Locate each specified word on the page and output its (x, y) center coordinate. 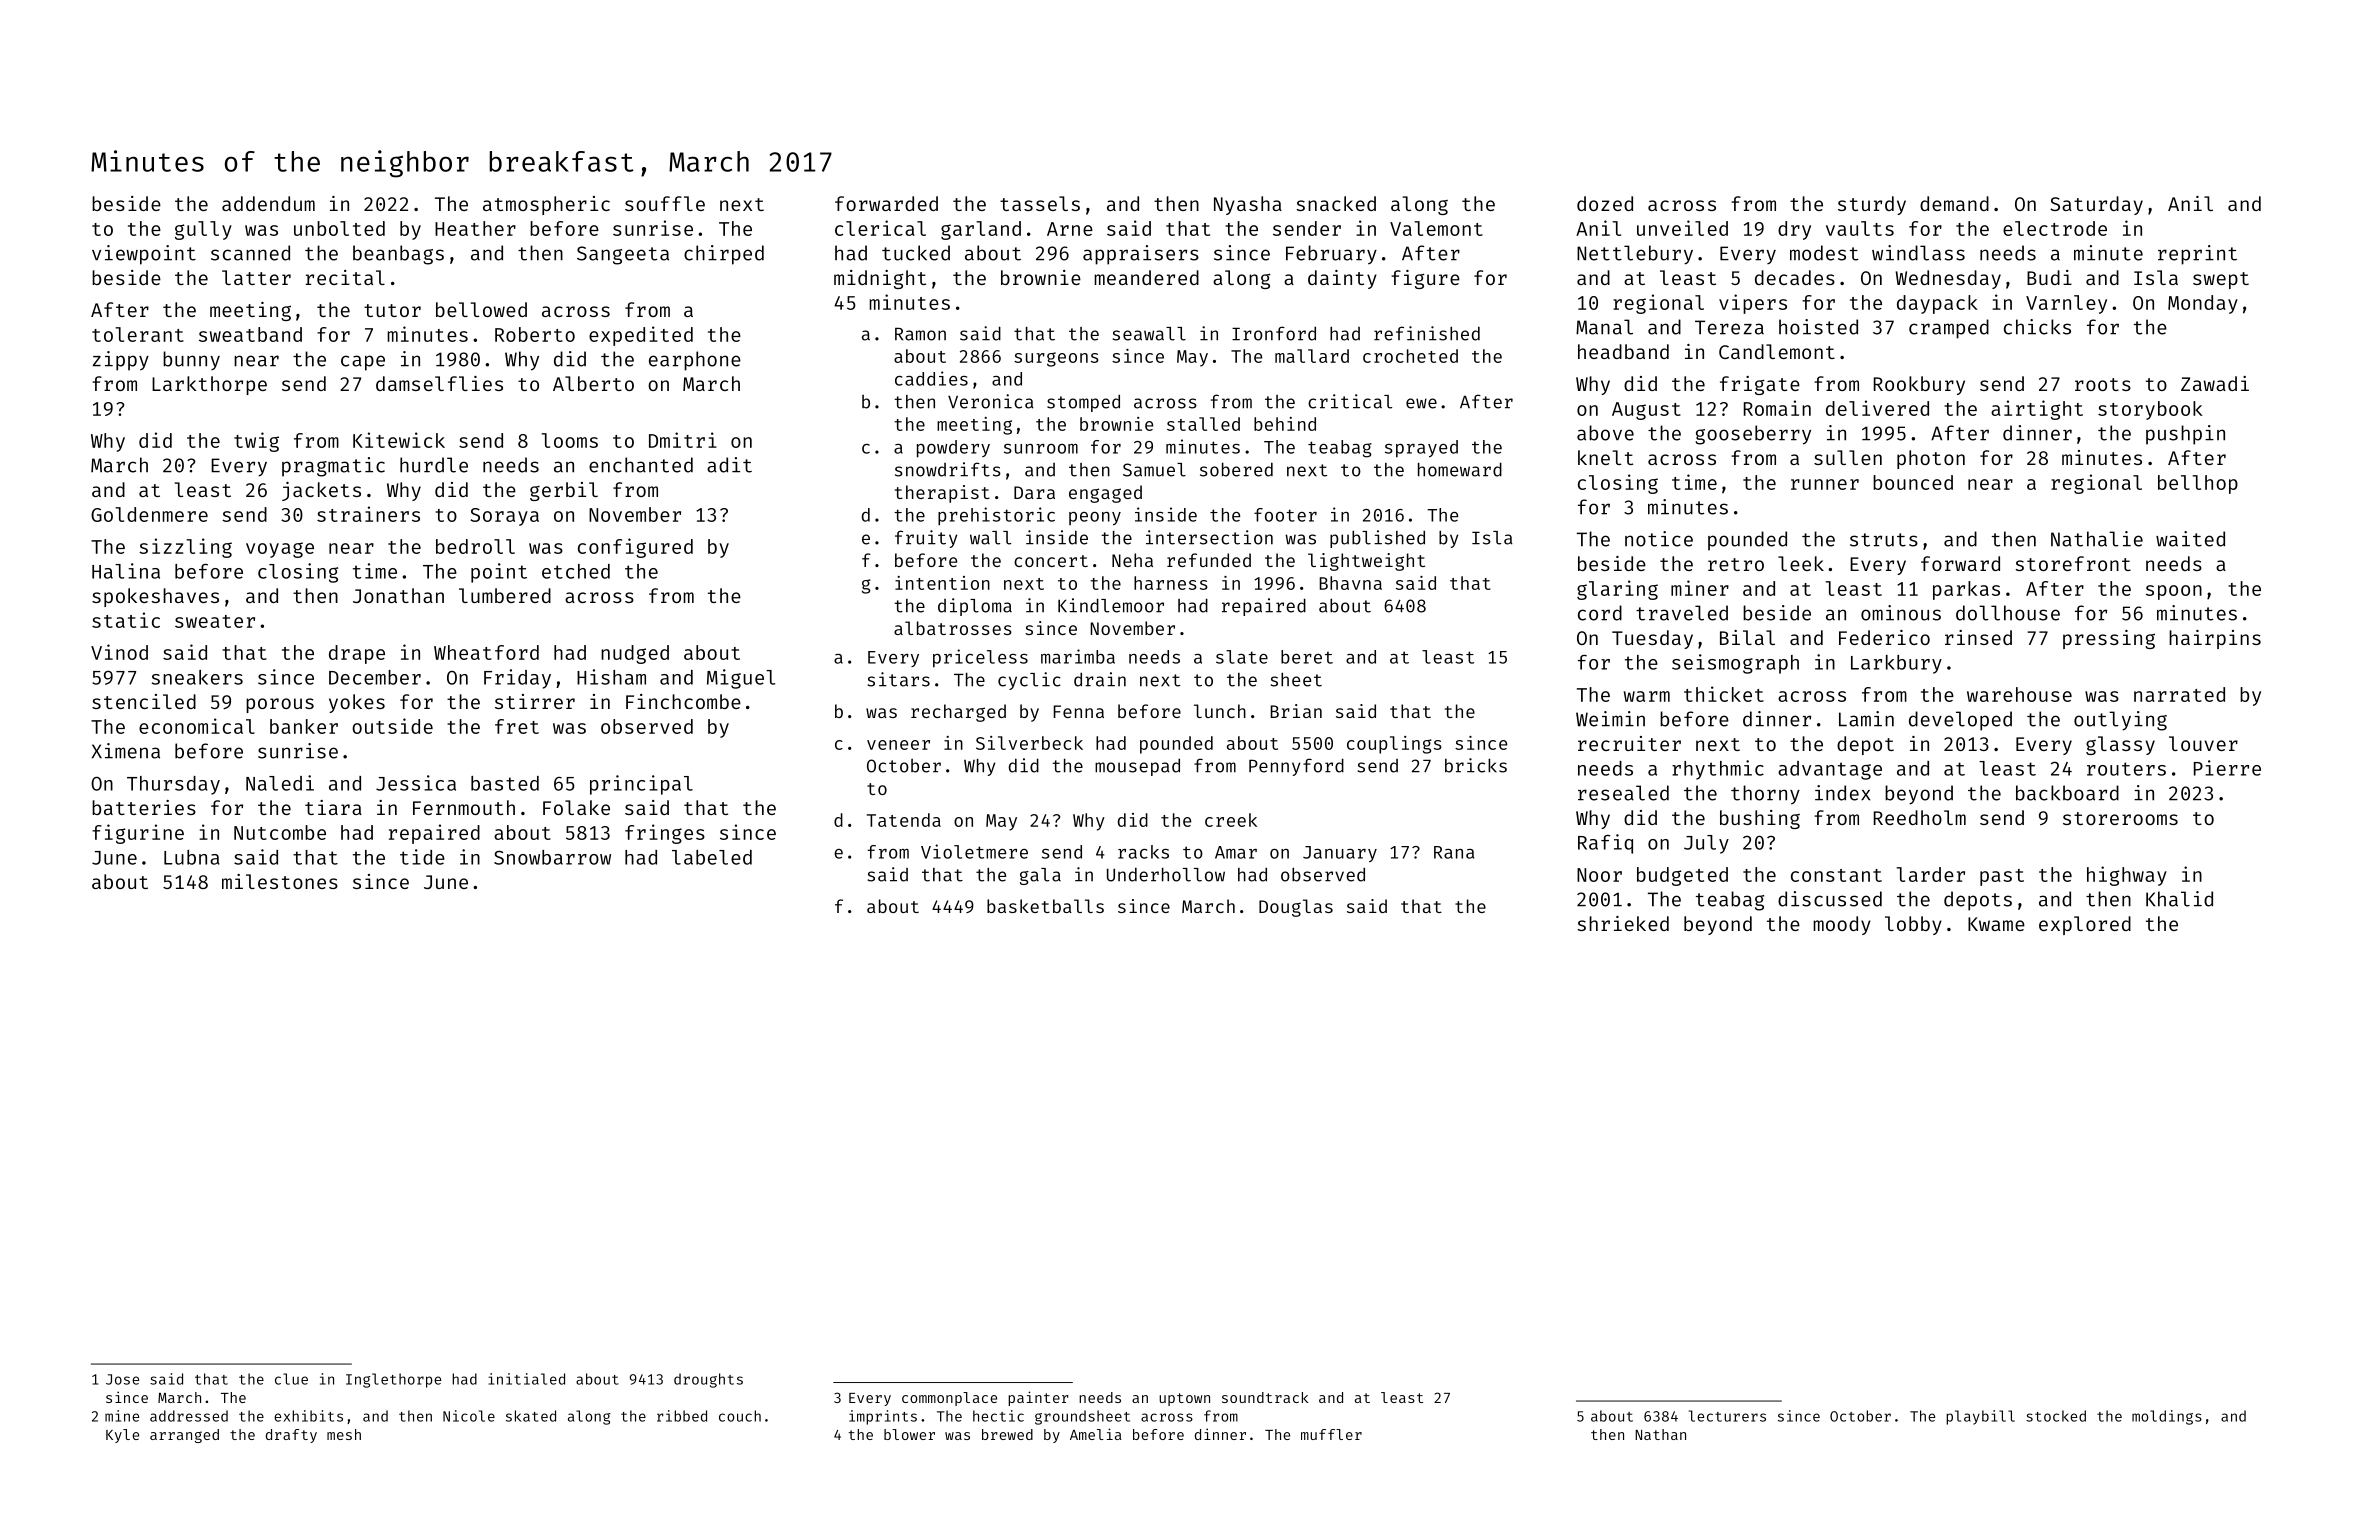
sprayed (1421, 449)
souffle (665, 203)
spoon (2174, 592)
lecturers (1727, 1416)
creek (1231, 820)
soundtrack (1265, 1397)
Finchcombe (683, 701)
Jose (122, 1379)
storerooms (2120, 818)
